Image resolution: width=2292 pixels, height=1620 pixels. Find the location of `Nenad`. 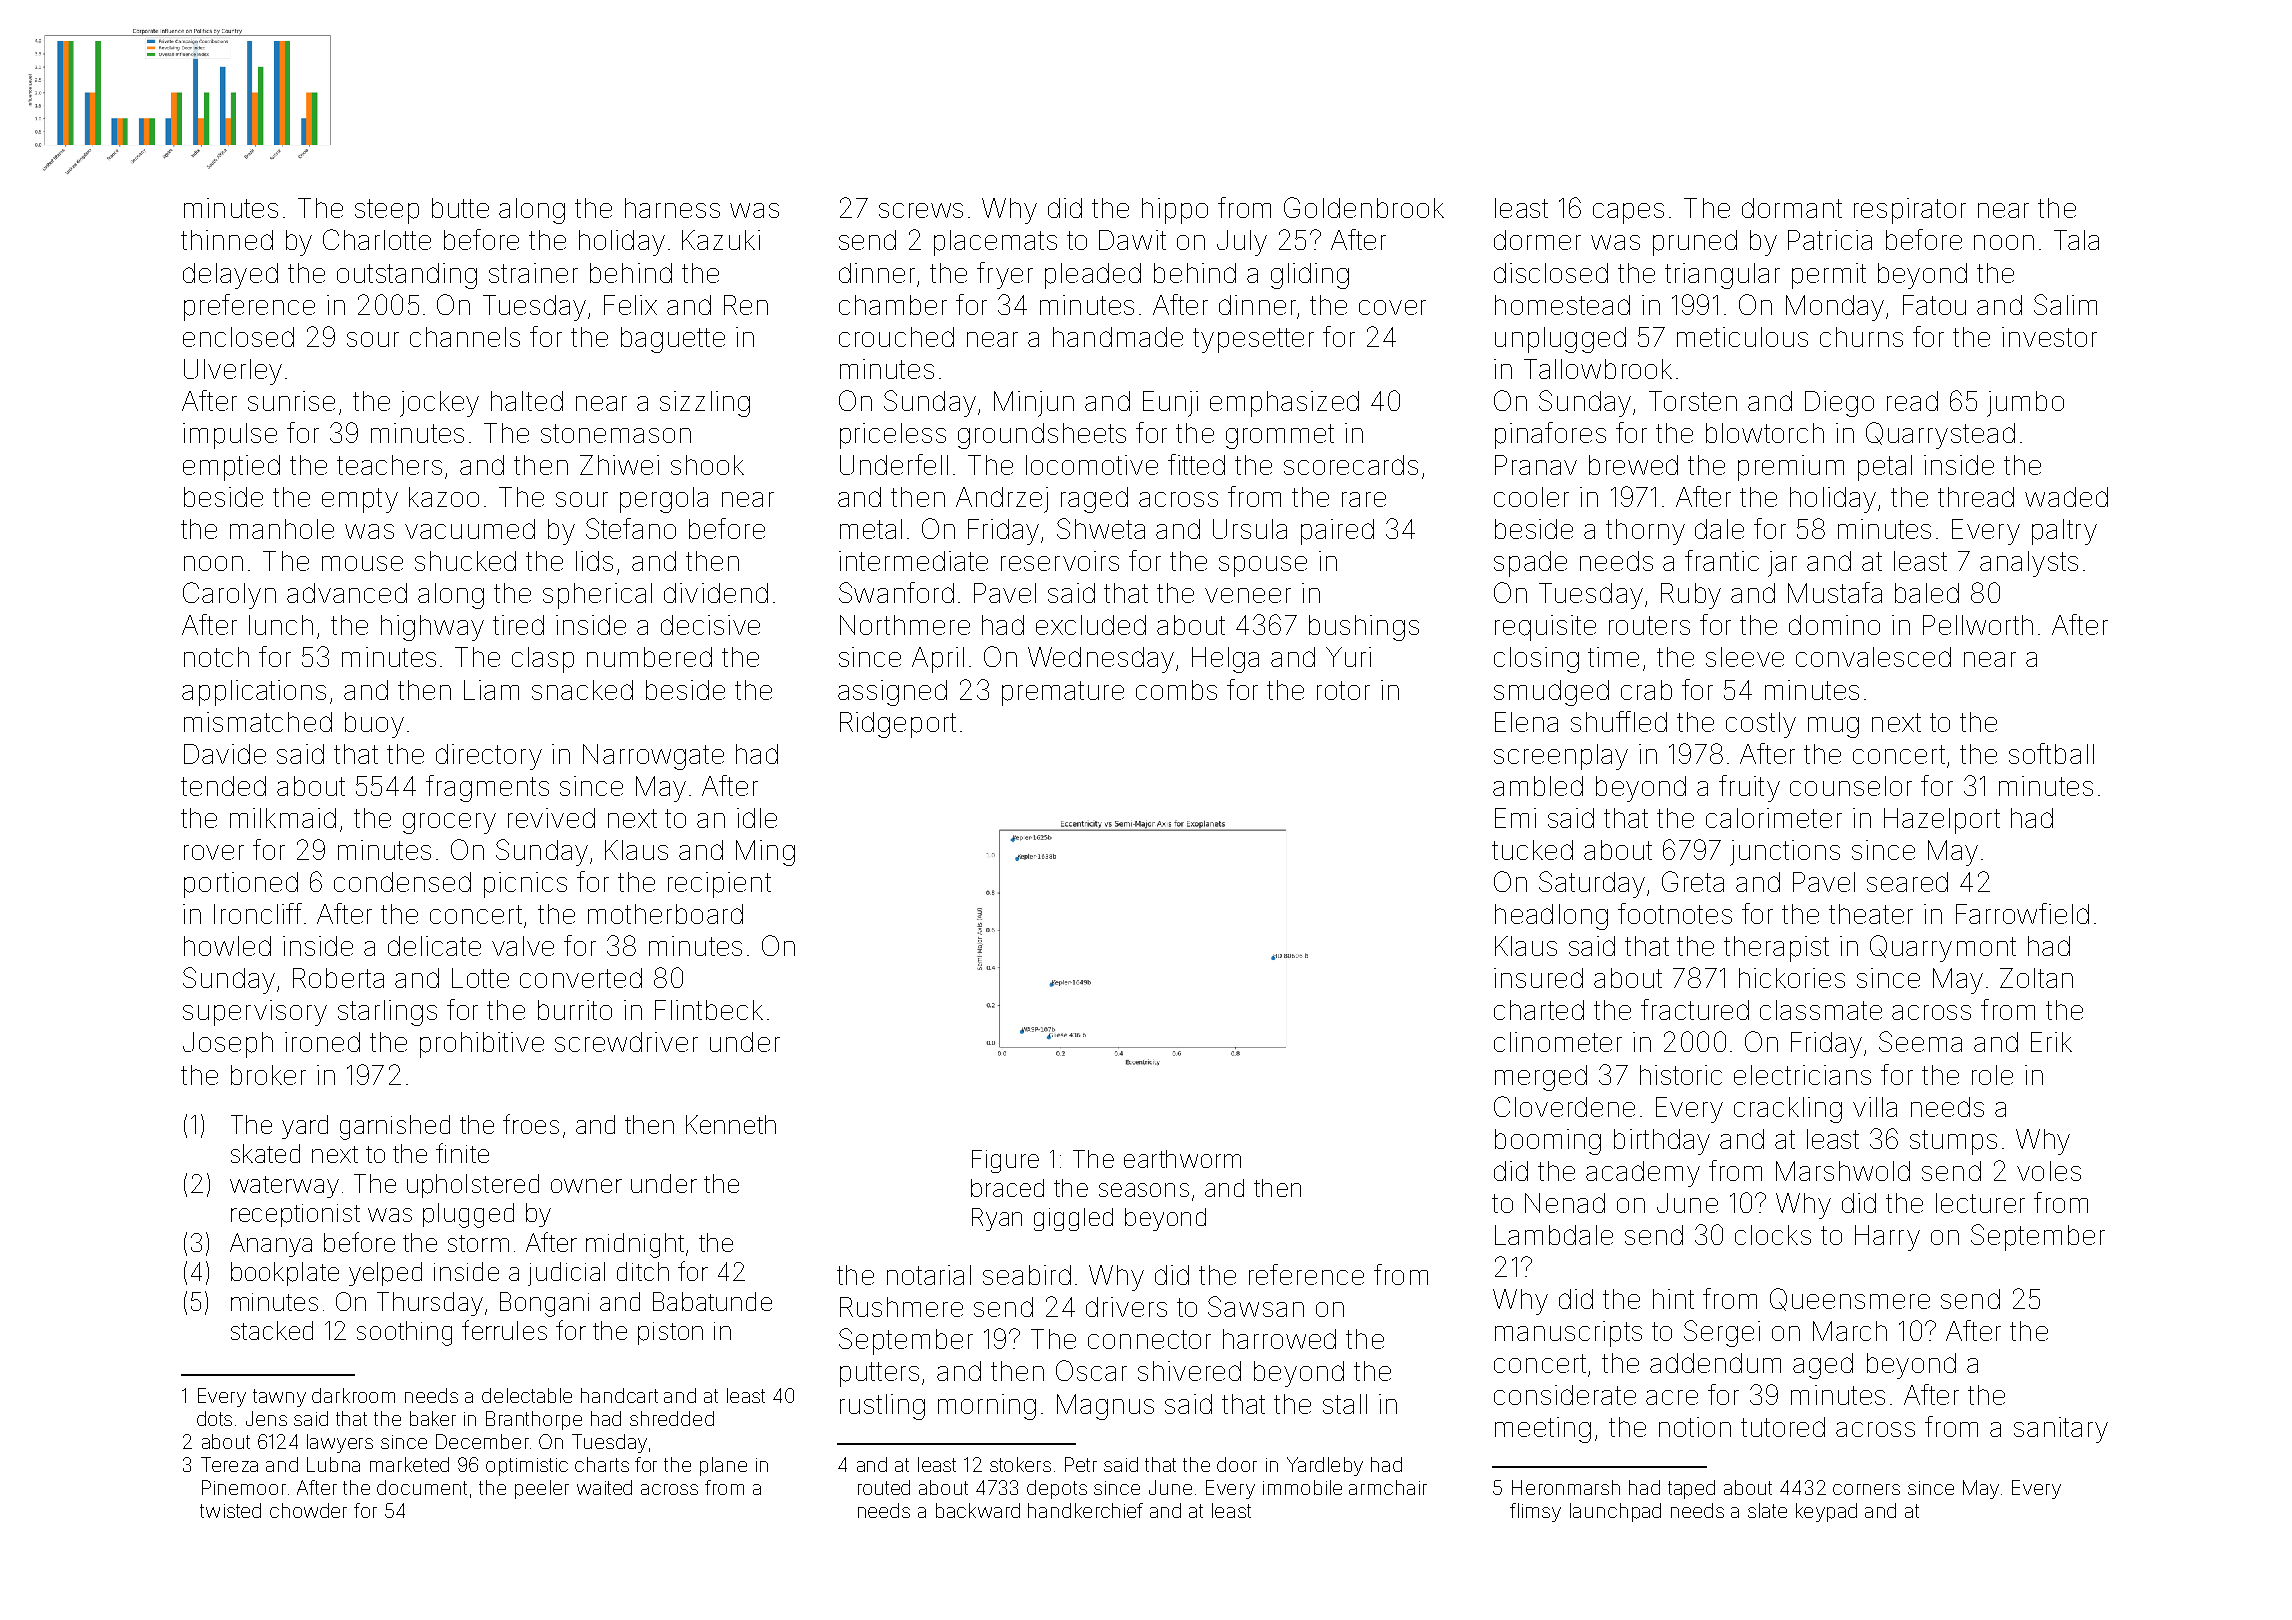

Nenad is located at coordinates (1565, 1203).
